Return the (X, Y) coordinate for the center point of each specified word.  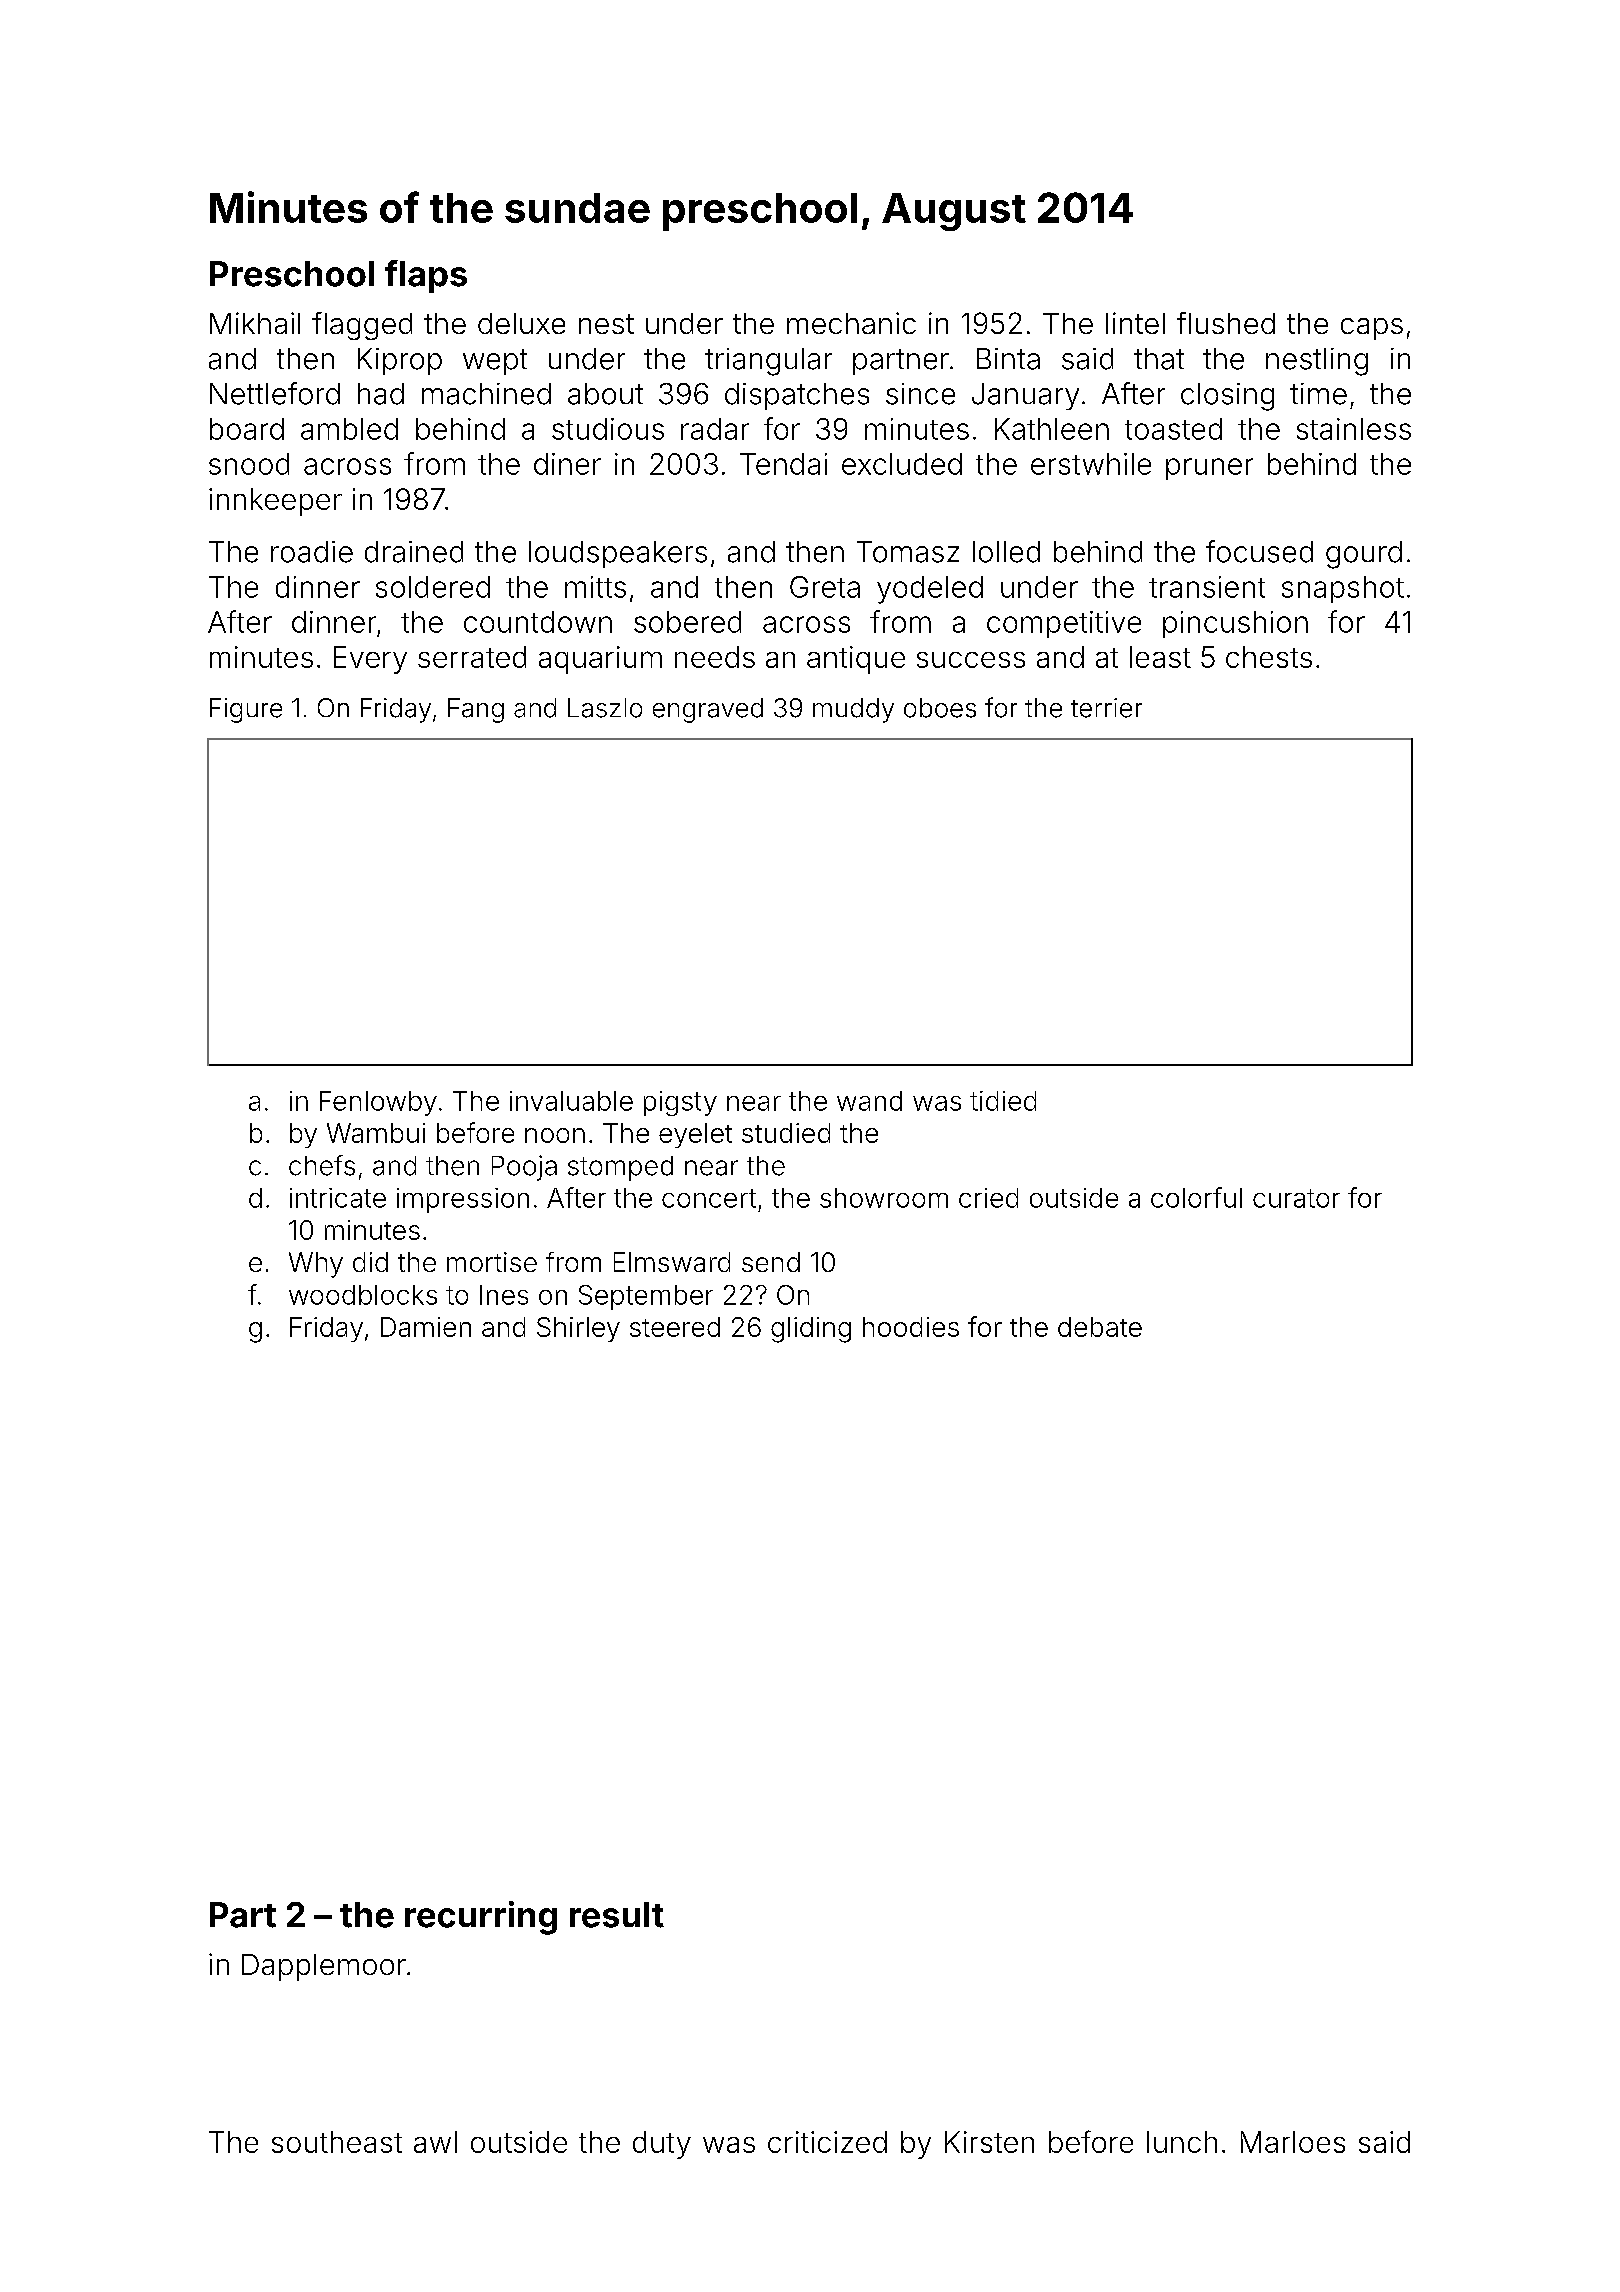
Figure (246, 710)
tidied (1003, 1101)
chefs (322, 1165)
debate (1100, 1327)
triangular (768, 362)
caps (1372, 329)
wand (869, 1101)
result (617, 1915)
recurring (481, 1918)
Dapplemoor (324, 1967)
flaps (426, 276)
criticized (827, 2142)
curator (1296, 1198)
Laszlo (605, 708)
